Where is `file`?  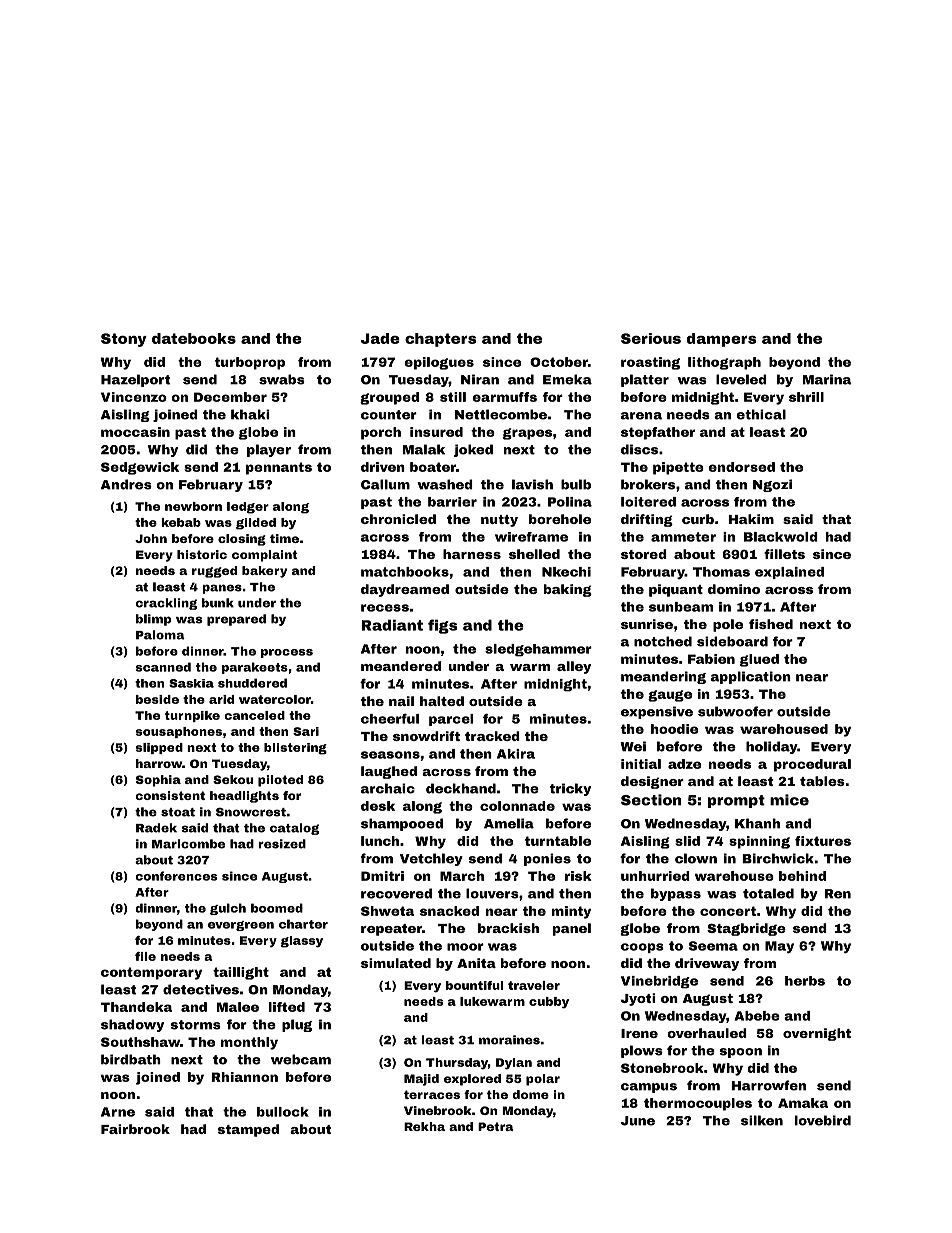 file is located at coordinates (145, 956).
